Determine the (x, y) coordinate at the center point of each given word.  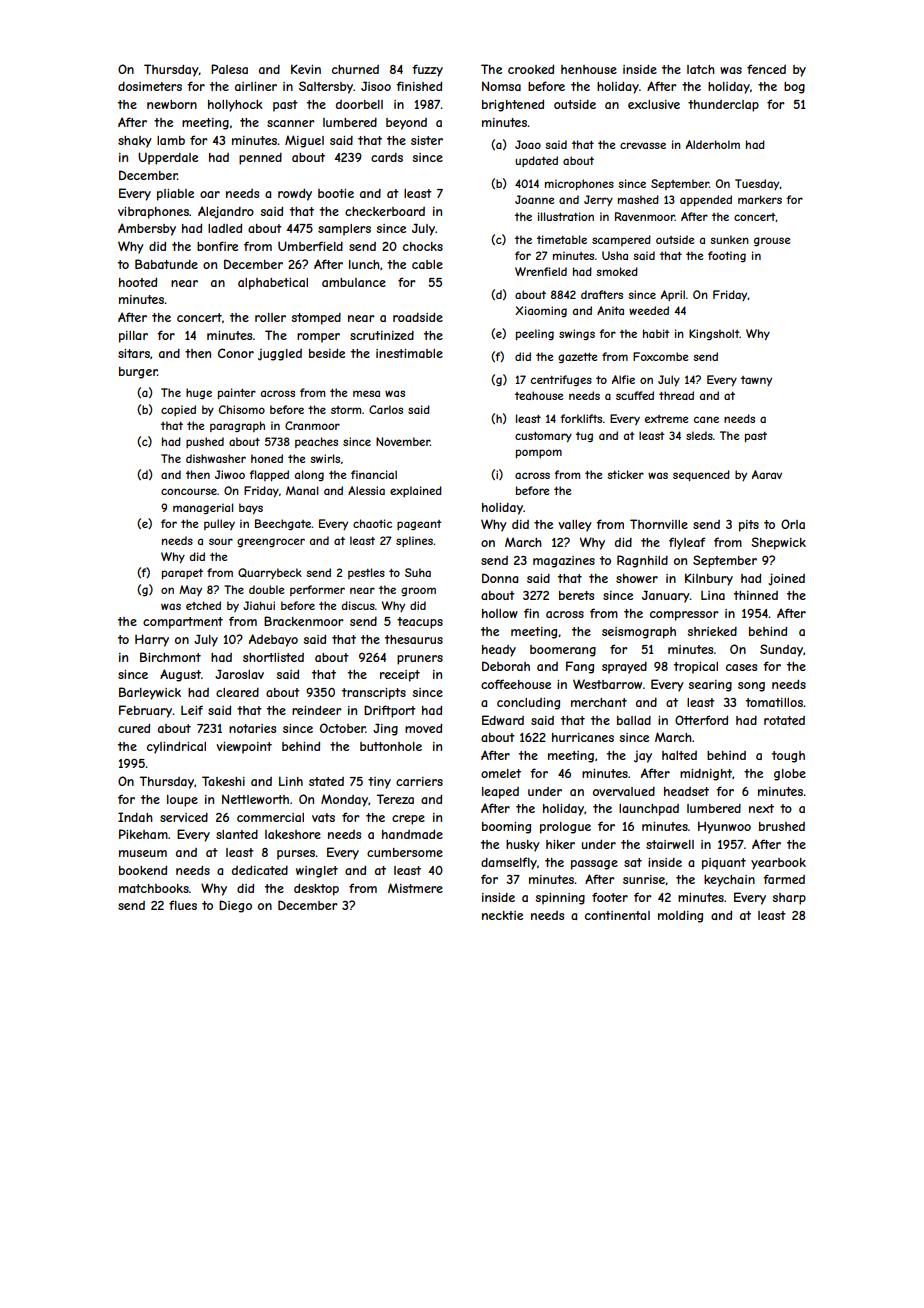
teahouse (539, 395)
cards (387, 157)
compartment (183, 623)
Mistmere (415, 888)
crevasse (643, 145)
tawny (756, 381)
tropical (696, 668)
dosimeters (150, 86)
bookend (143, 870)
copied (178, 410)
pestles (366, 573)
